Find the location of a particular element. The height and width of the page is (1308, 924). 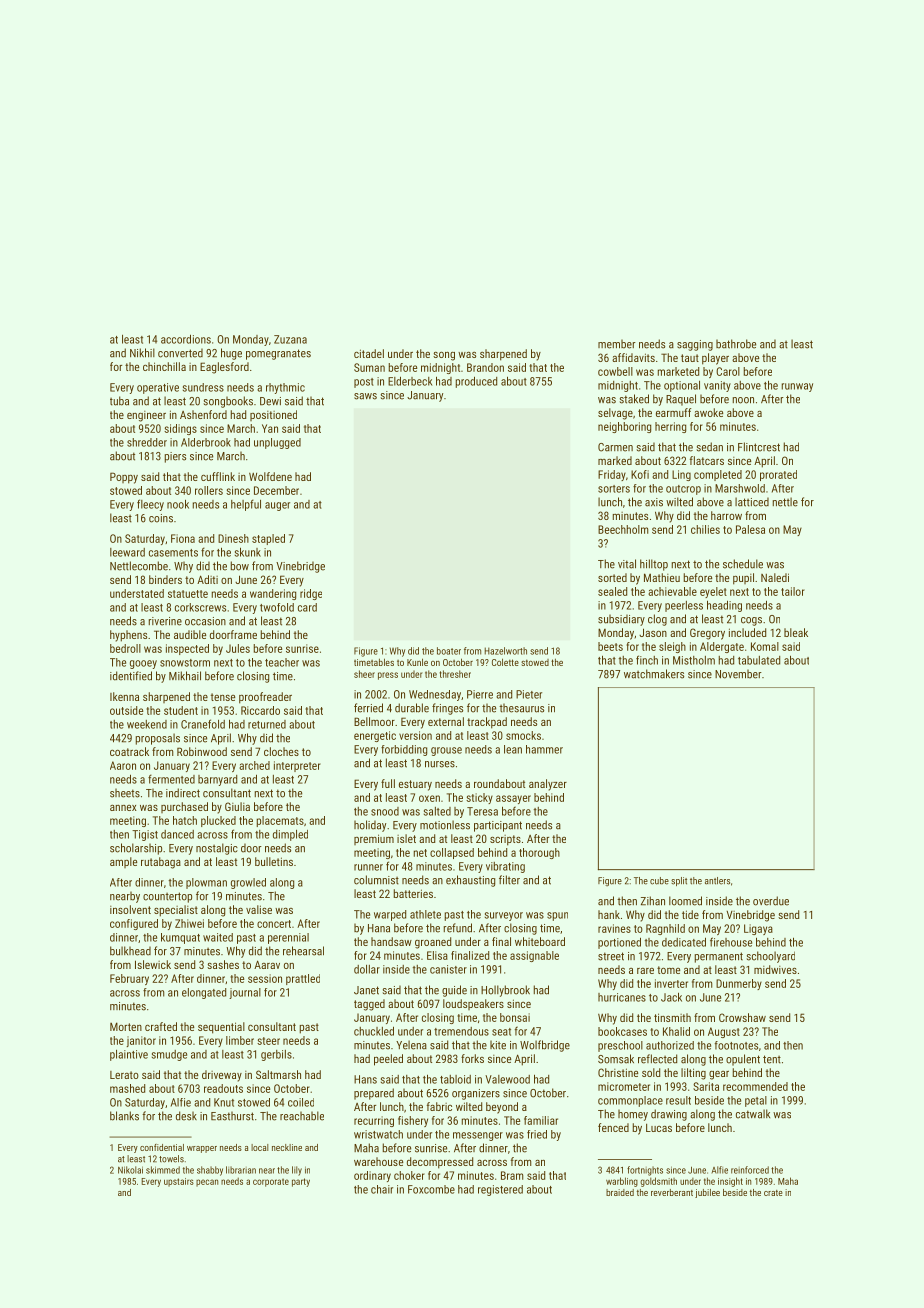

Hans is located at coordinates (365, 1079).
